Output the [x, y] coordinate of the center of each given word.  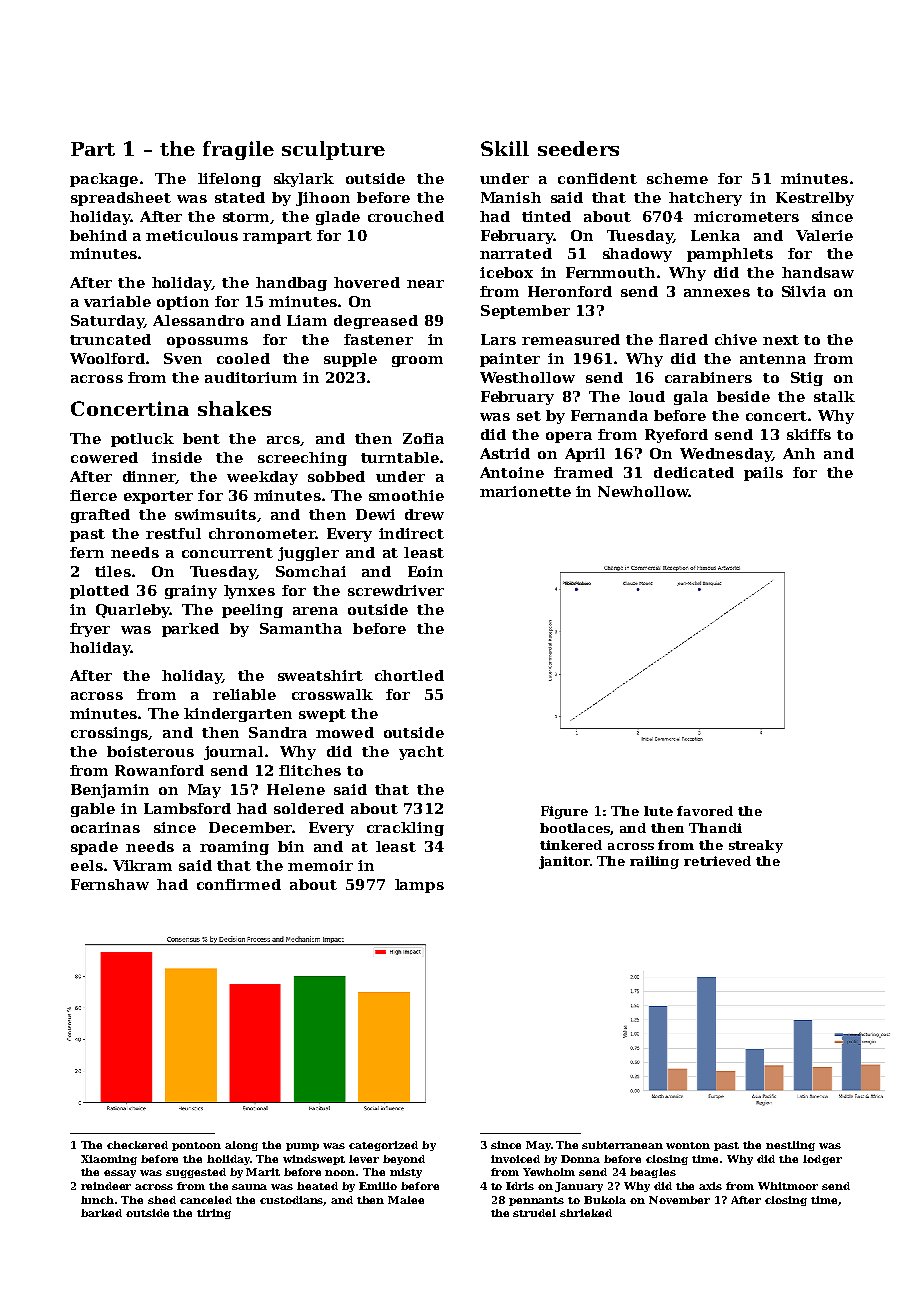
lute [658, 811]
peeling [252, 611]
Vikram [142, 865]
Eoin [425, 571]
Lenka [715, 235]
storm [246, 217]
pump [302, 1147]
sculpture [333, 150]
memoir [320, 865]
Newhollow [643, 491]
